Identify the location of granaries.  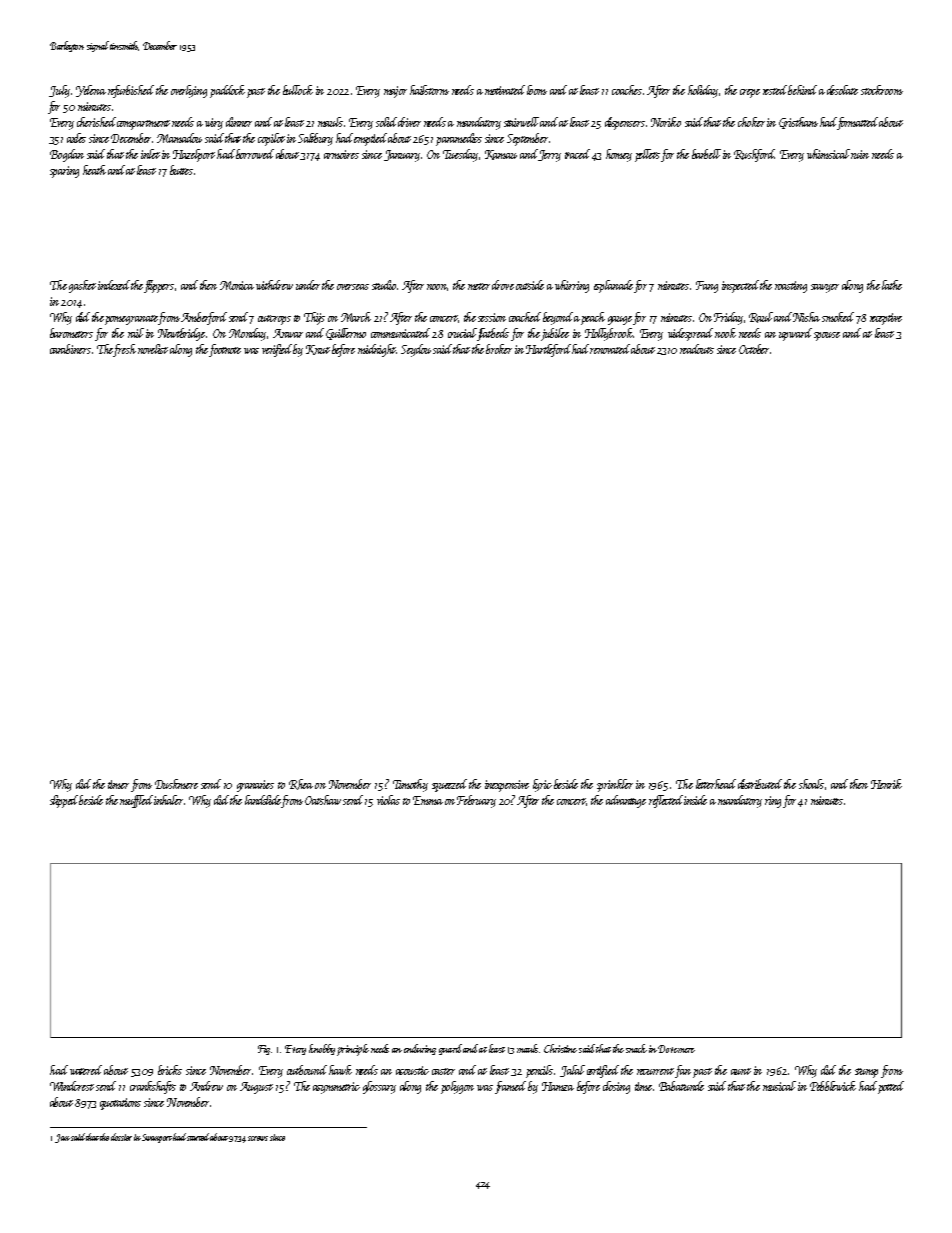
(255, 786).
